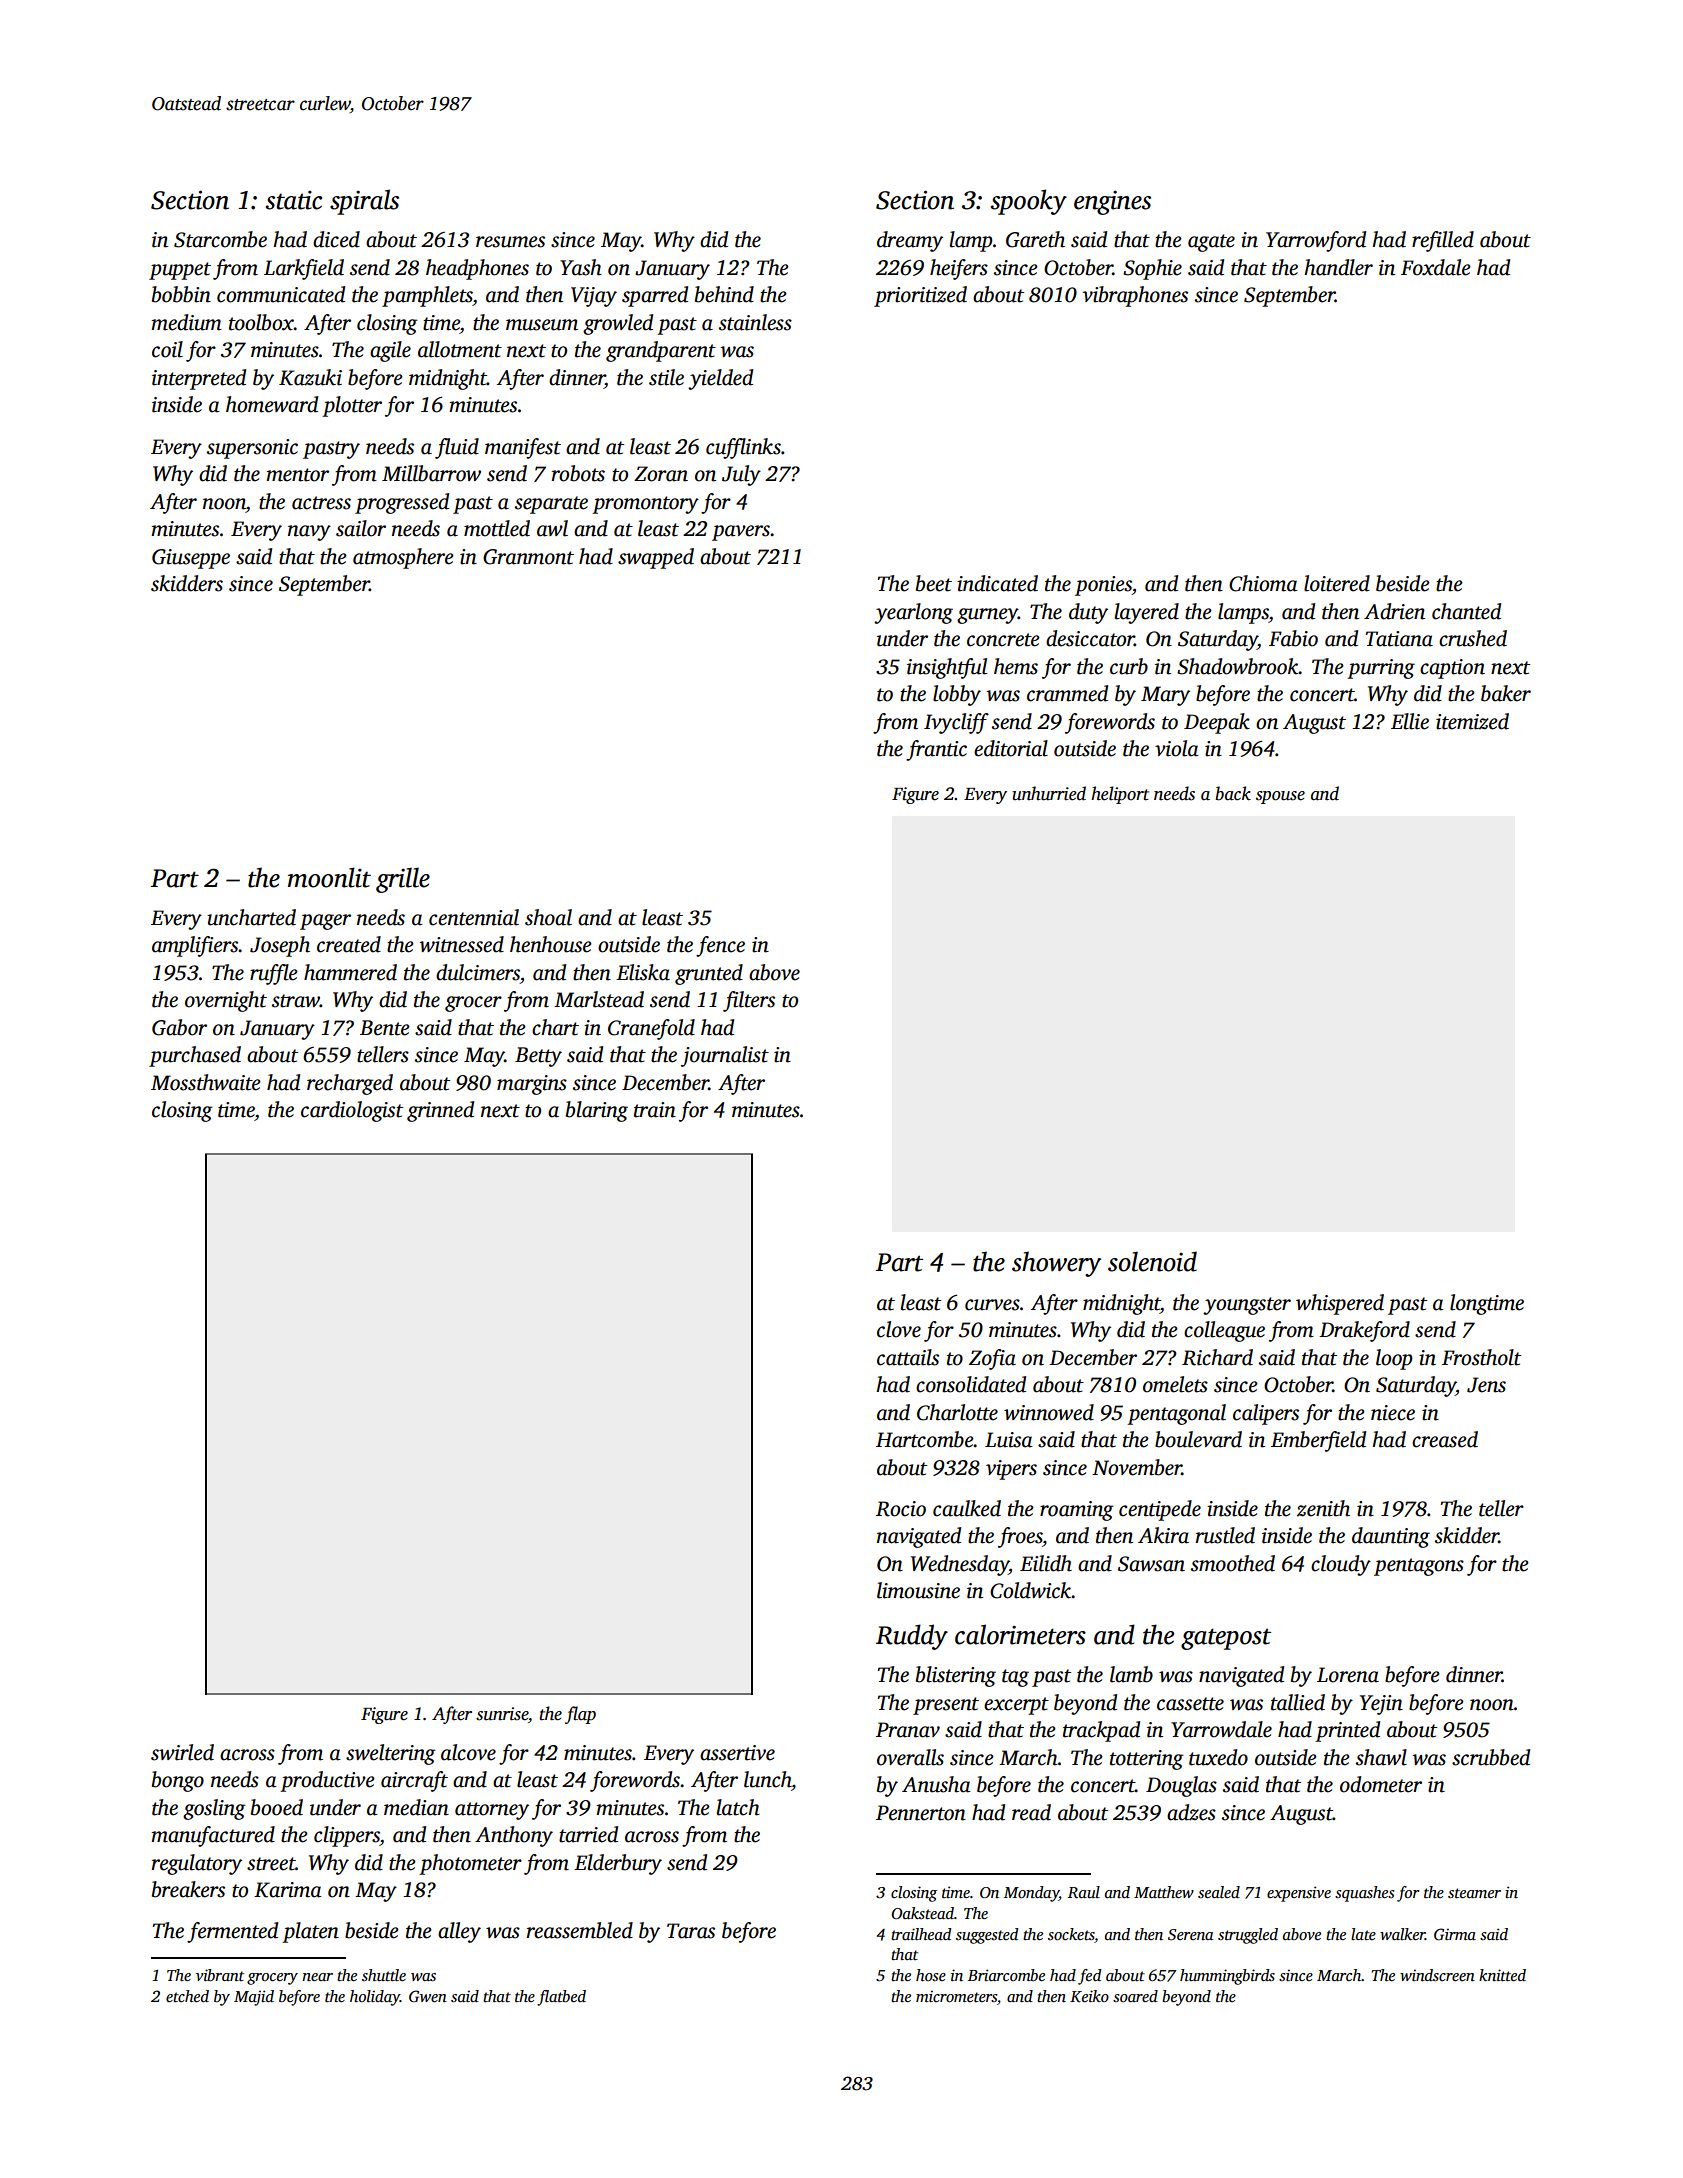 This screenshot has height=2178, width=1683. What do you see at coordinates (580, 1715) in the screenshot?
I see `flap` at bounding box center [580, 1715].
